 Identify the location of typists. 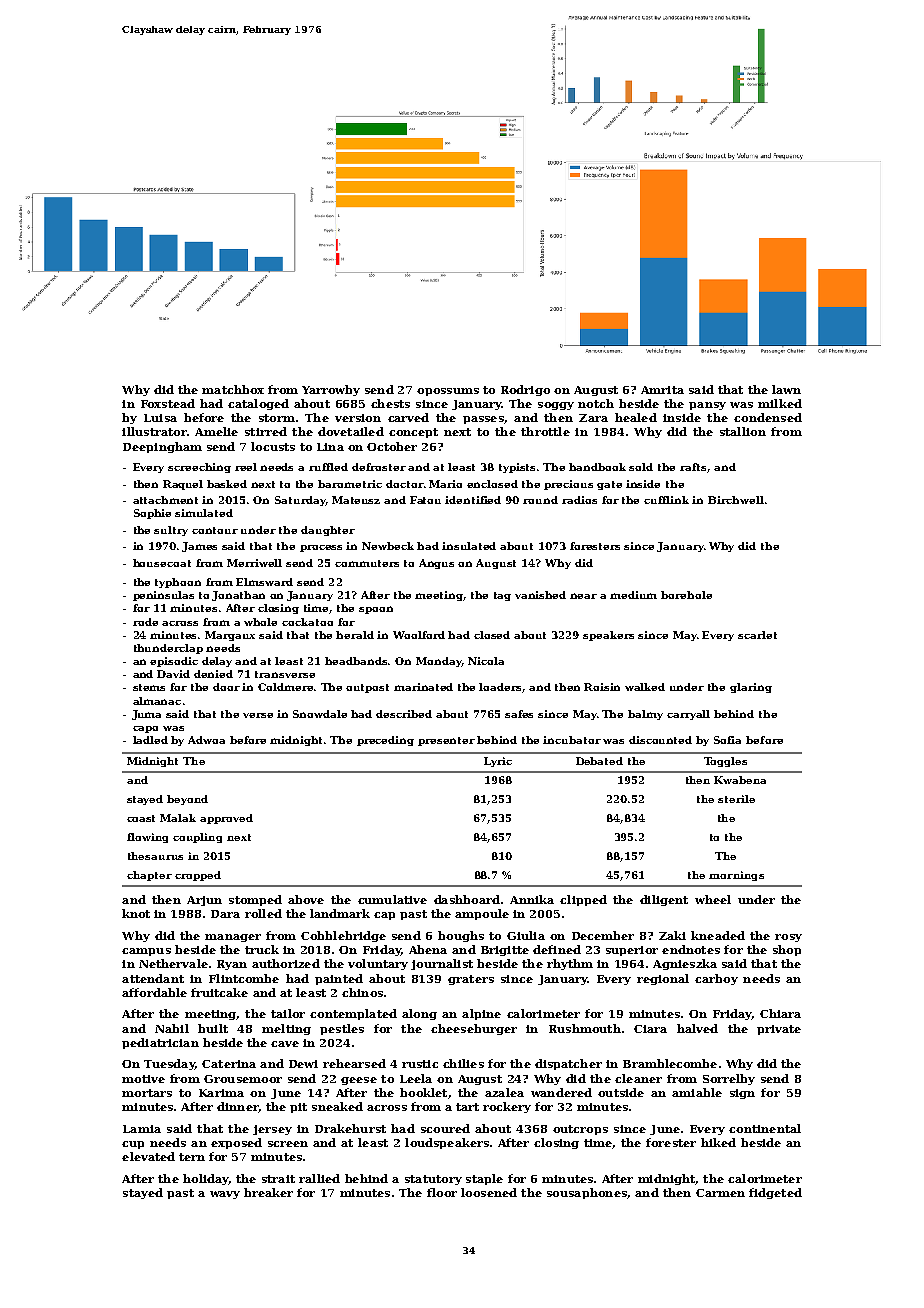
(517, 468).
